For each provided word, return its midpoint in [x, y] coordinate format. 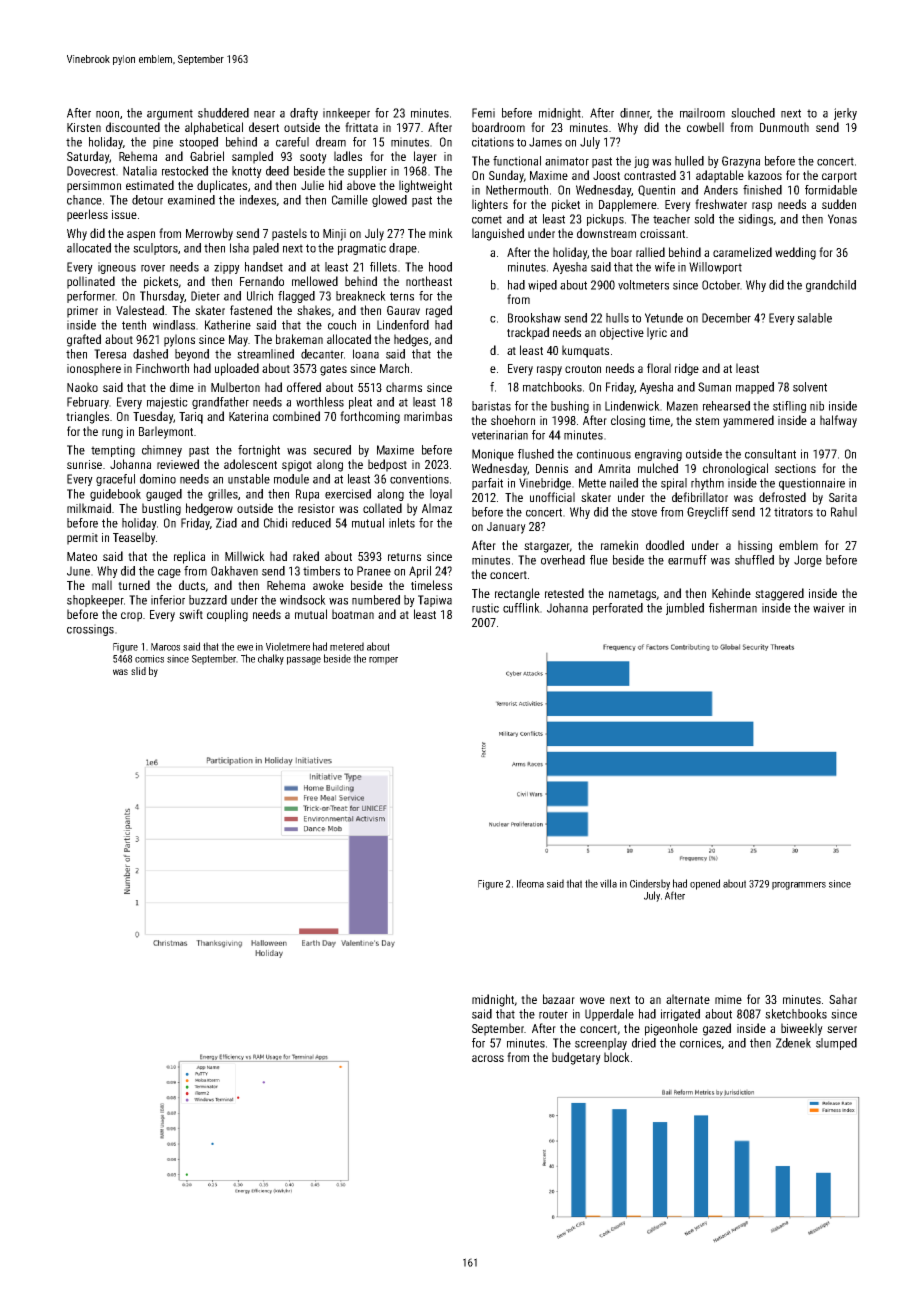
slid [138, 671]
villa [608, 883]
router [553, 1014]
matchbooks [552, 387]
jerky [845, 114]
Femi [483, 113]
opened [705, 884]
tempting [113, 451]
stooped [198, 143]
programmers [799, 886]
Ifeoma [530, 883]
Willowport [715, 268]
